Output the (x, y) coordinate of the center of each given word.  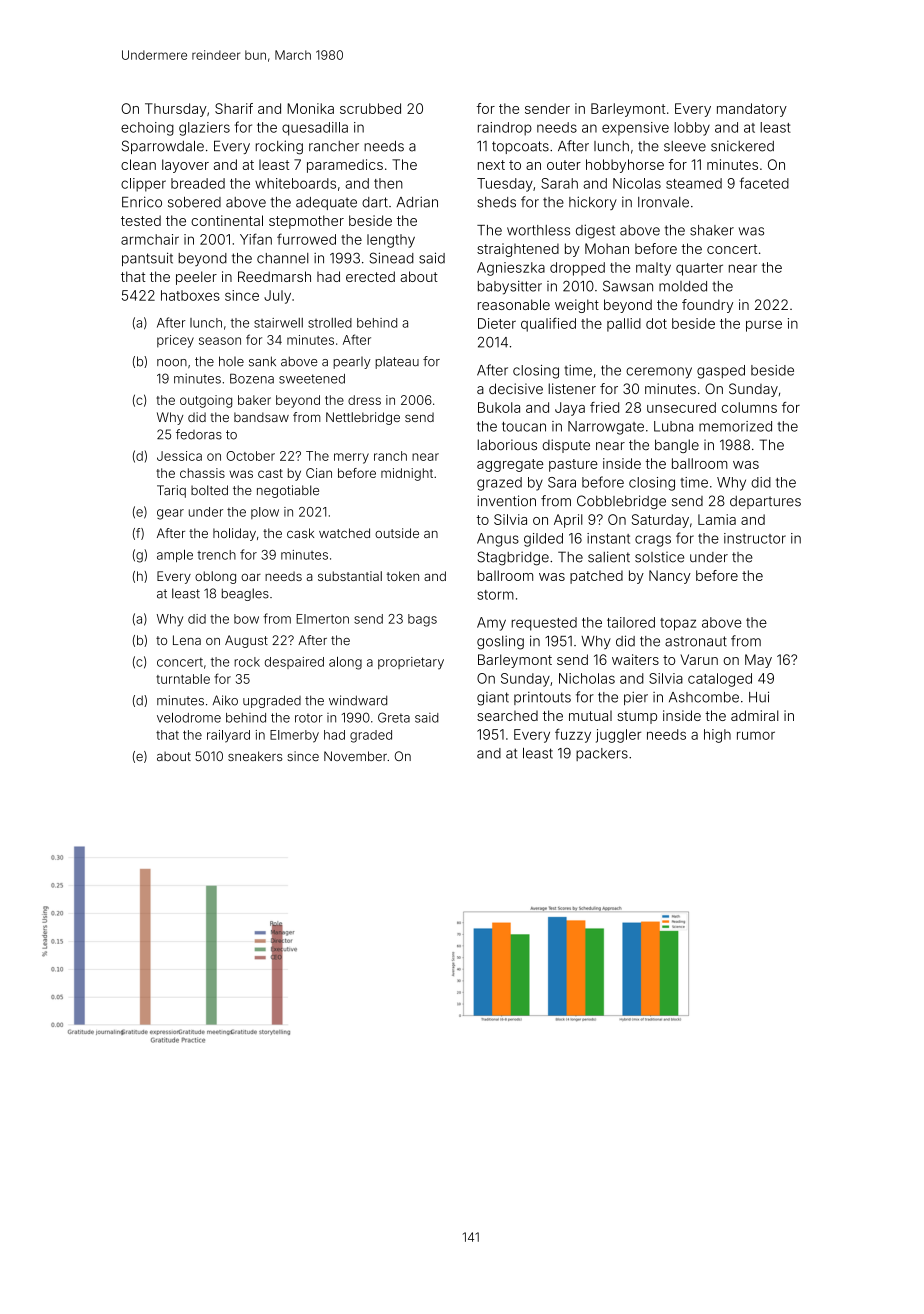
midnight (407, 474)
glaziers (204, 129)
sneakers (255, 756)
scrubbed (370, 108)
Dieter (497, 323)
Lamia (717, 519)
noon (172, 363)
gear (170, 514)
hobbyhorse (625, 166)
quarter (699, 269)
